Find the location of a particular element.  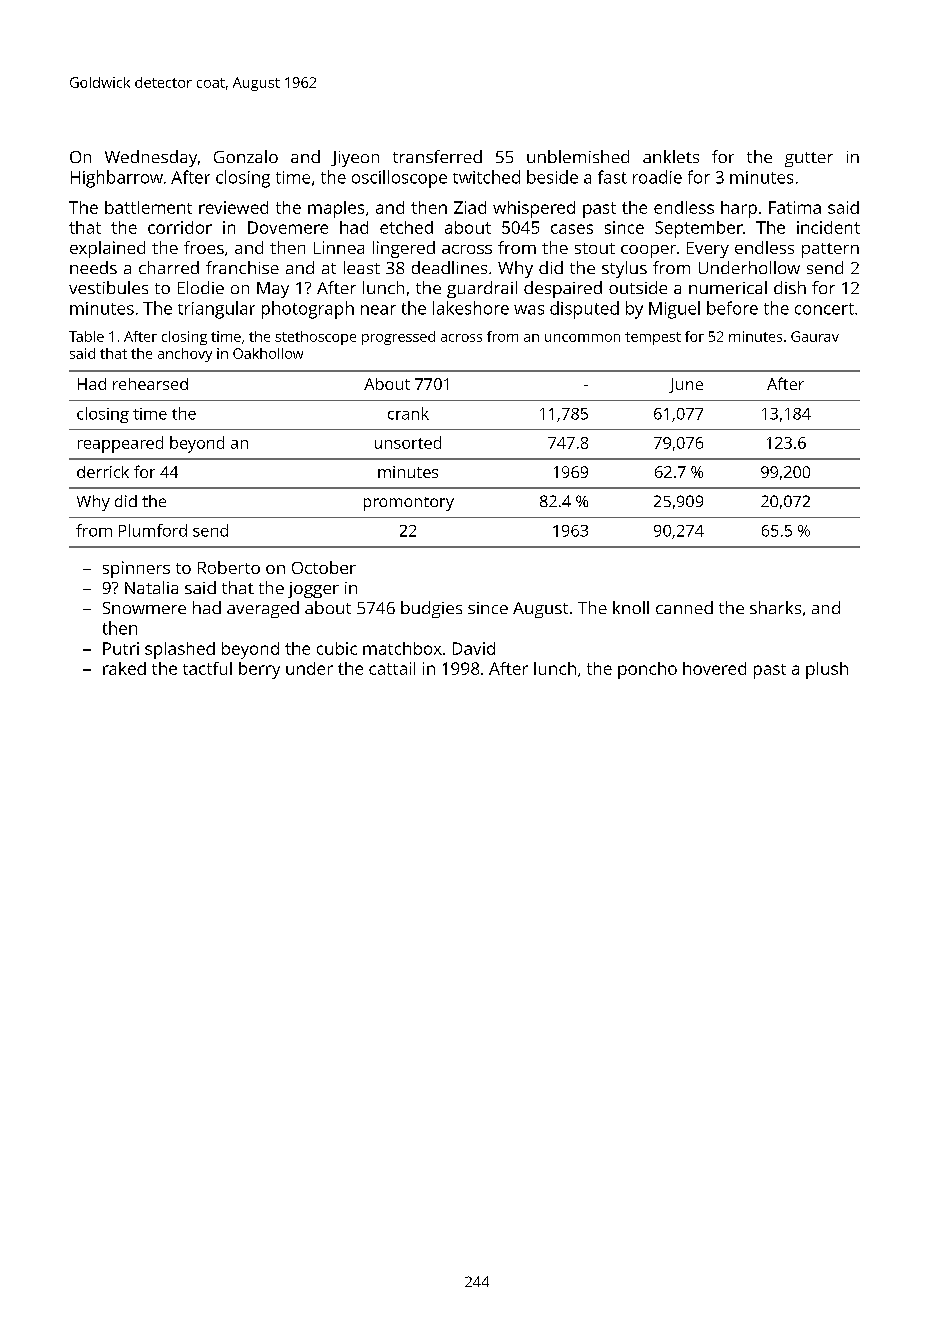

Every is located at coordinates (708, 250).
